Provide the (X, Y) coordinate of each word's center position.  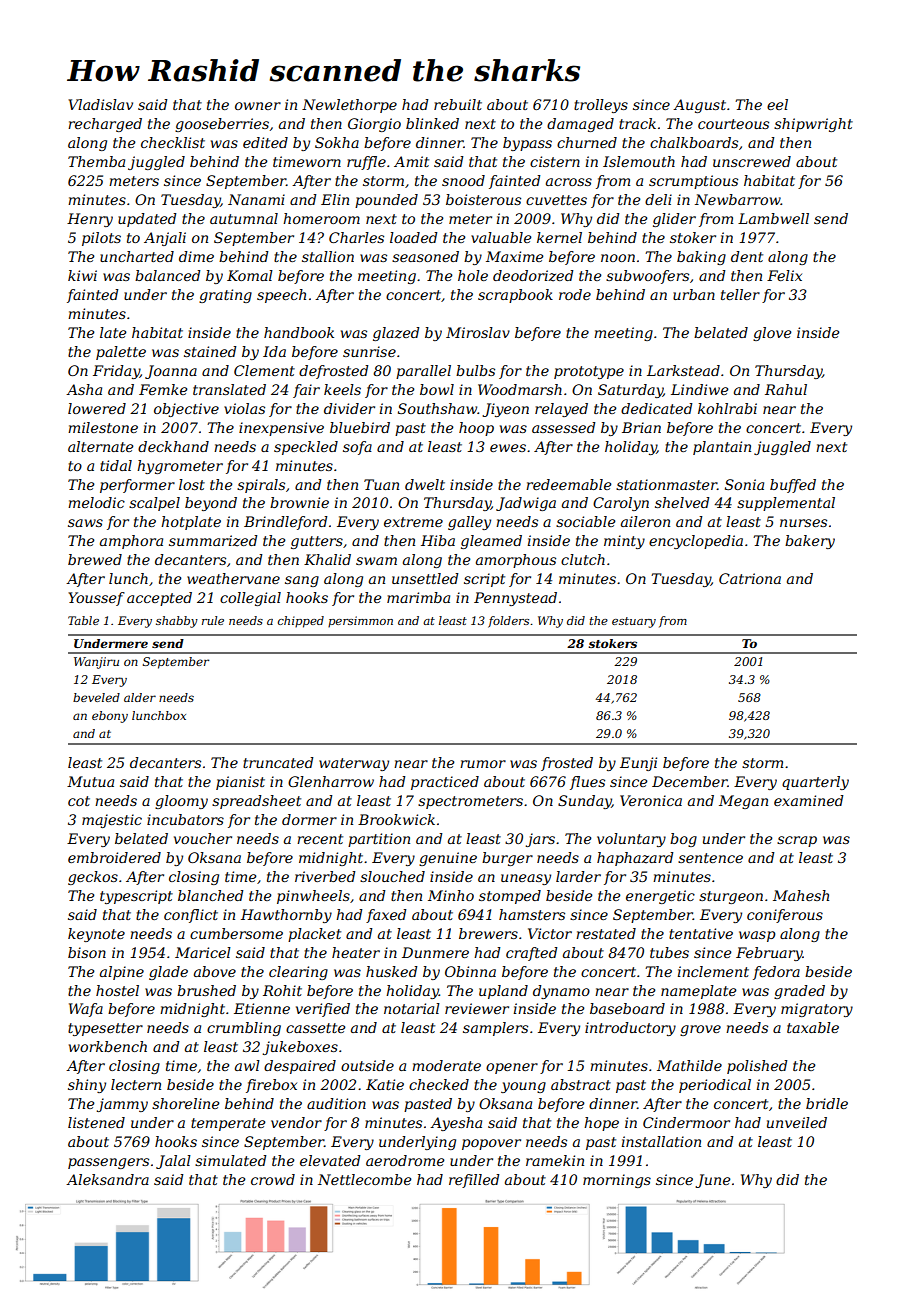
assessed (564, 427)
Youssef (96, 599)
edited (265, 142)
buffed (793, 486)
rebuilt (458, 104)
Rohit (282, 990)
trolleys (601, 106)
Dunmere (435, 952)
